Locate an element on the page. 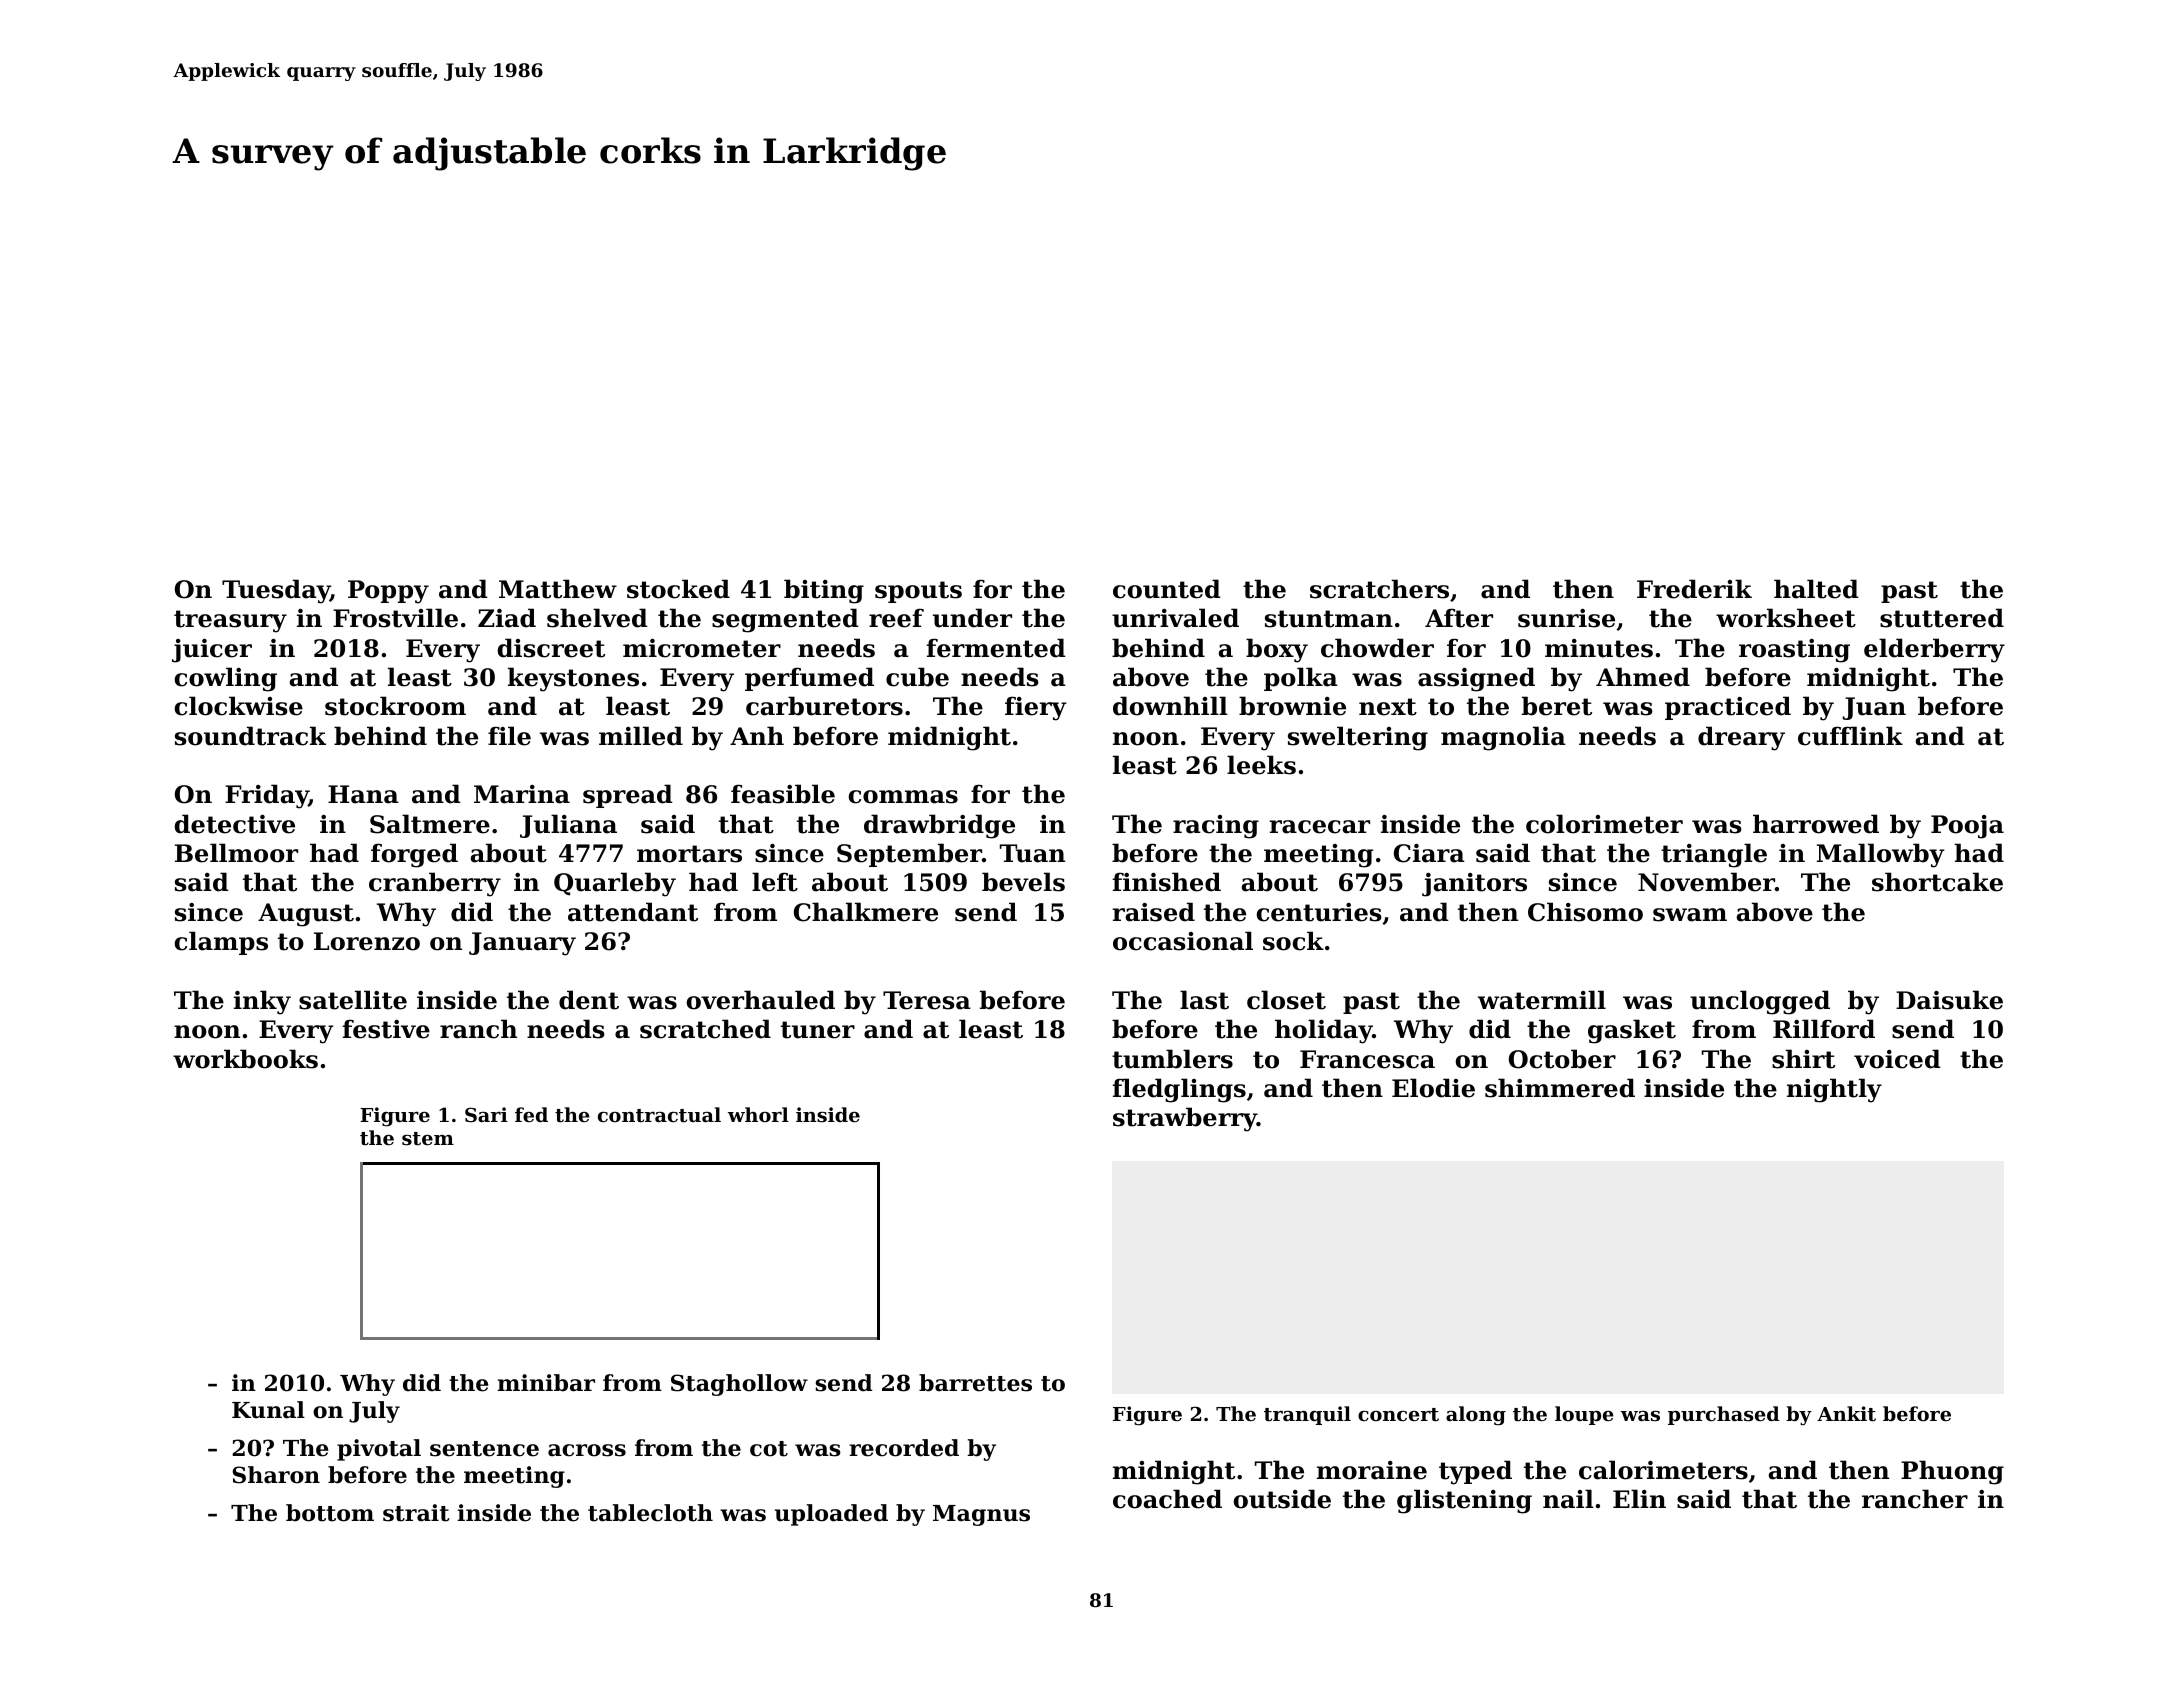 The image size is (2178, 1683). scratched is located at coordinates (705, 1029).
